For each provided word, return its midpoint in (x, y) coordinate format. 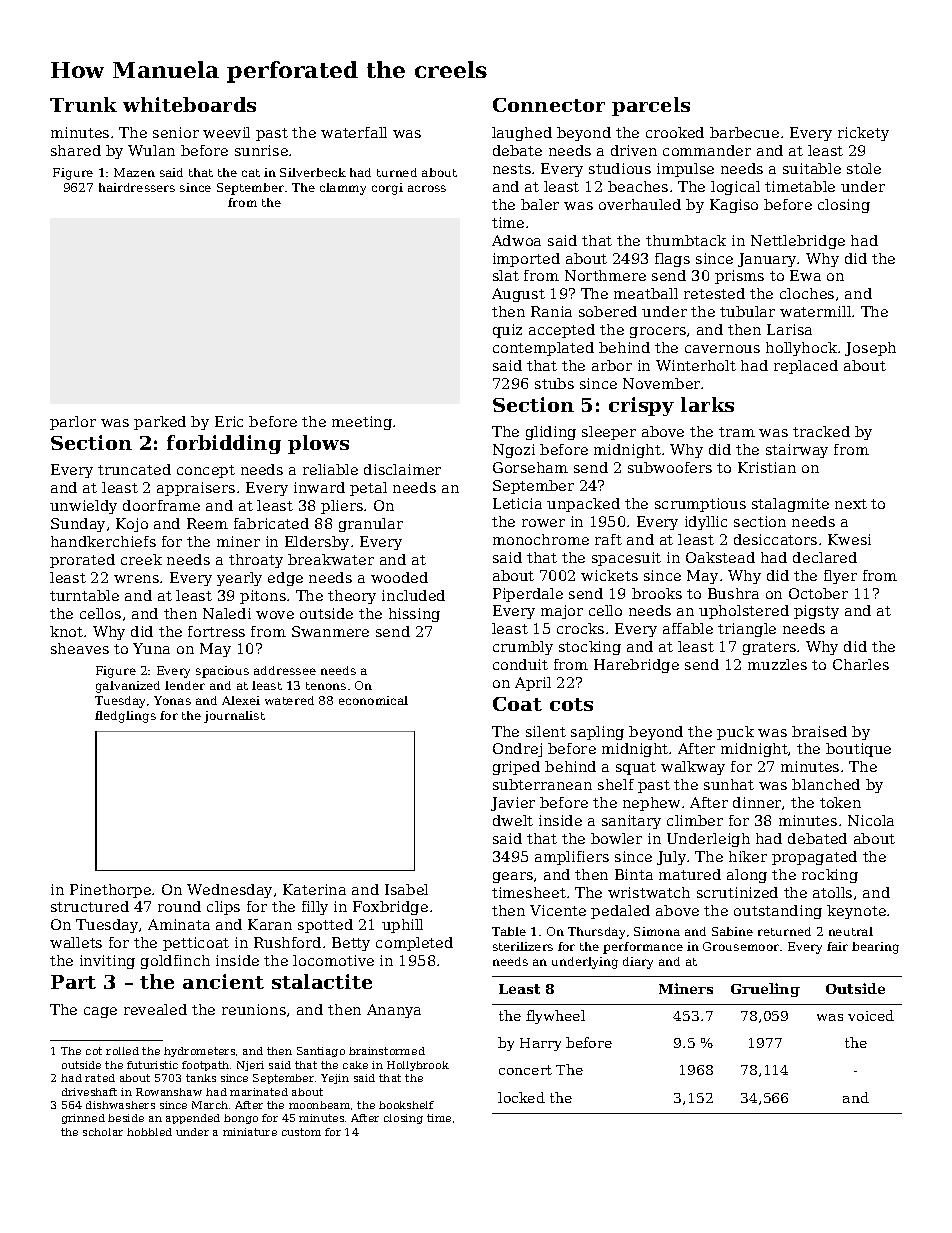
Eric (229, 421)
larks (707, 404)
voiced (871, 1015)
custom (301, 1132)
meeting (362, 423)
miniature (250, 1132)
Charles (861, 664)
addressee (285, 670)
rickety (863, 134)
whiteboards (189, 104)
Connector (549, 105)
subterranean (542, 784)
